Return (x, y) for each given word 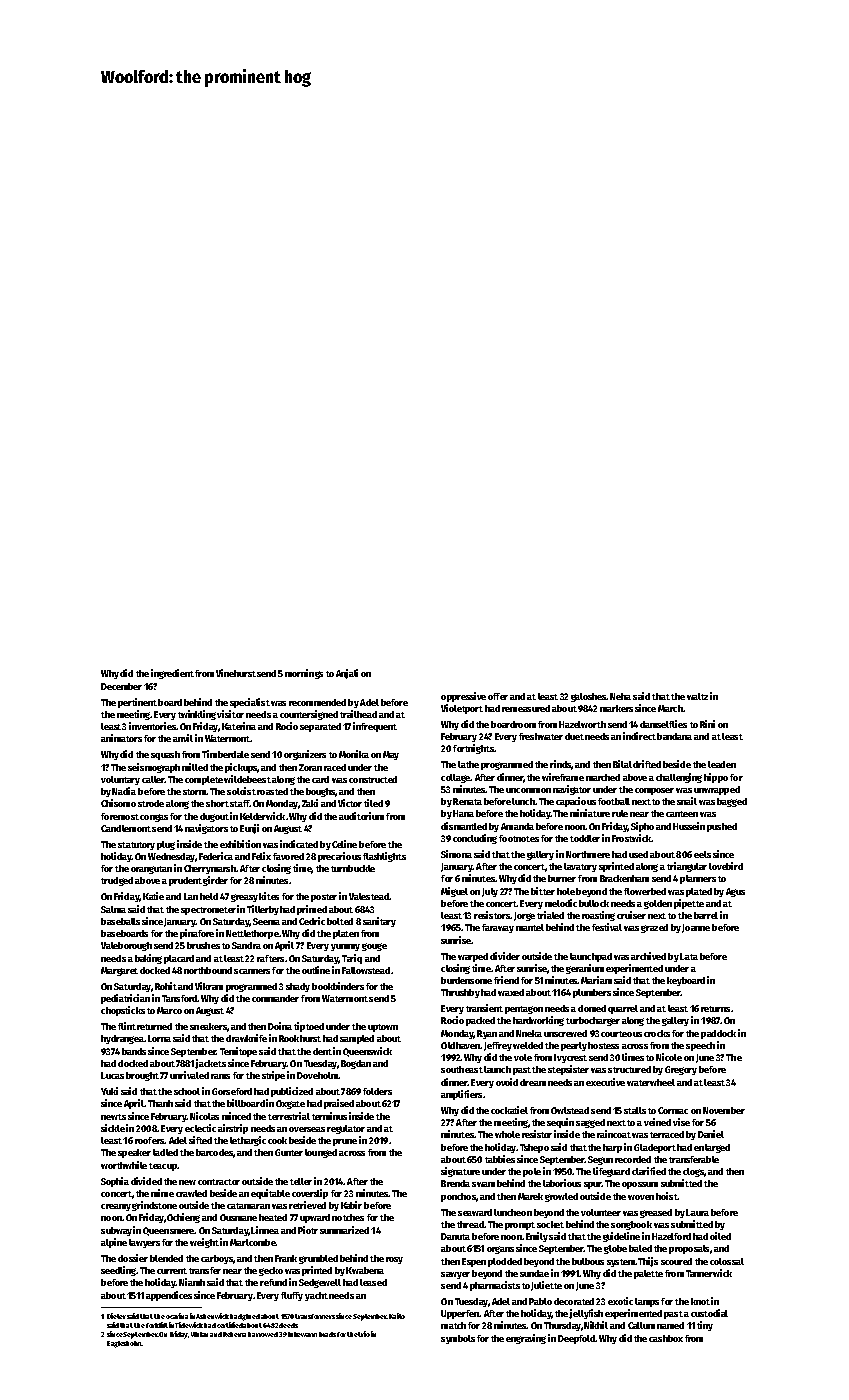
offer (498, 696)
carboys (217, 1259)
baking (148, 959)
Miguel (454, 892)
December (121, 686)
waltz (697, 696)
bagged (732, 802)
